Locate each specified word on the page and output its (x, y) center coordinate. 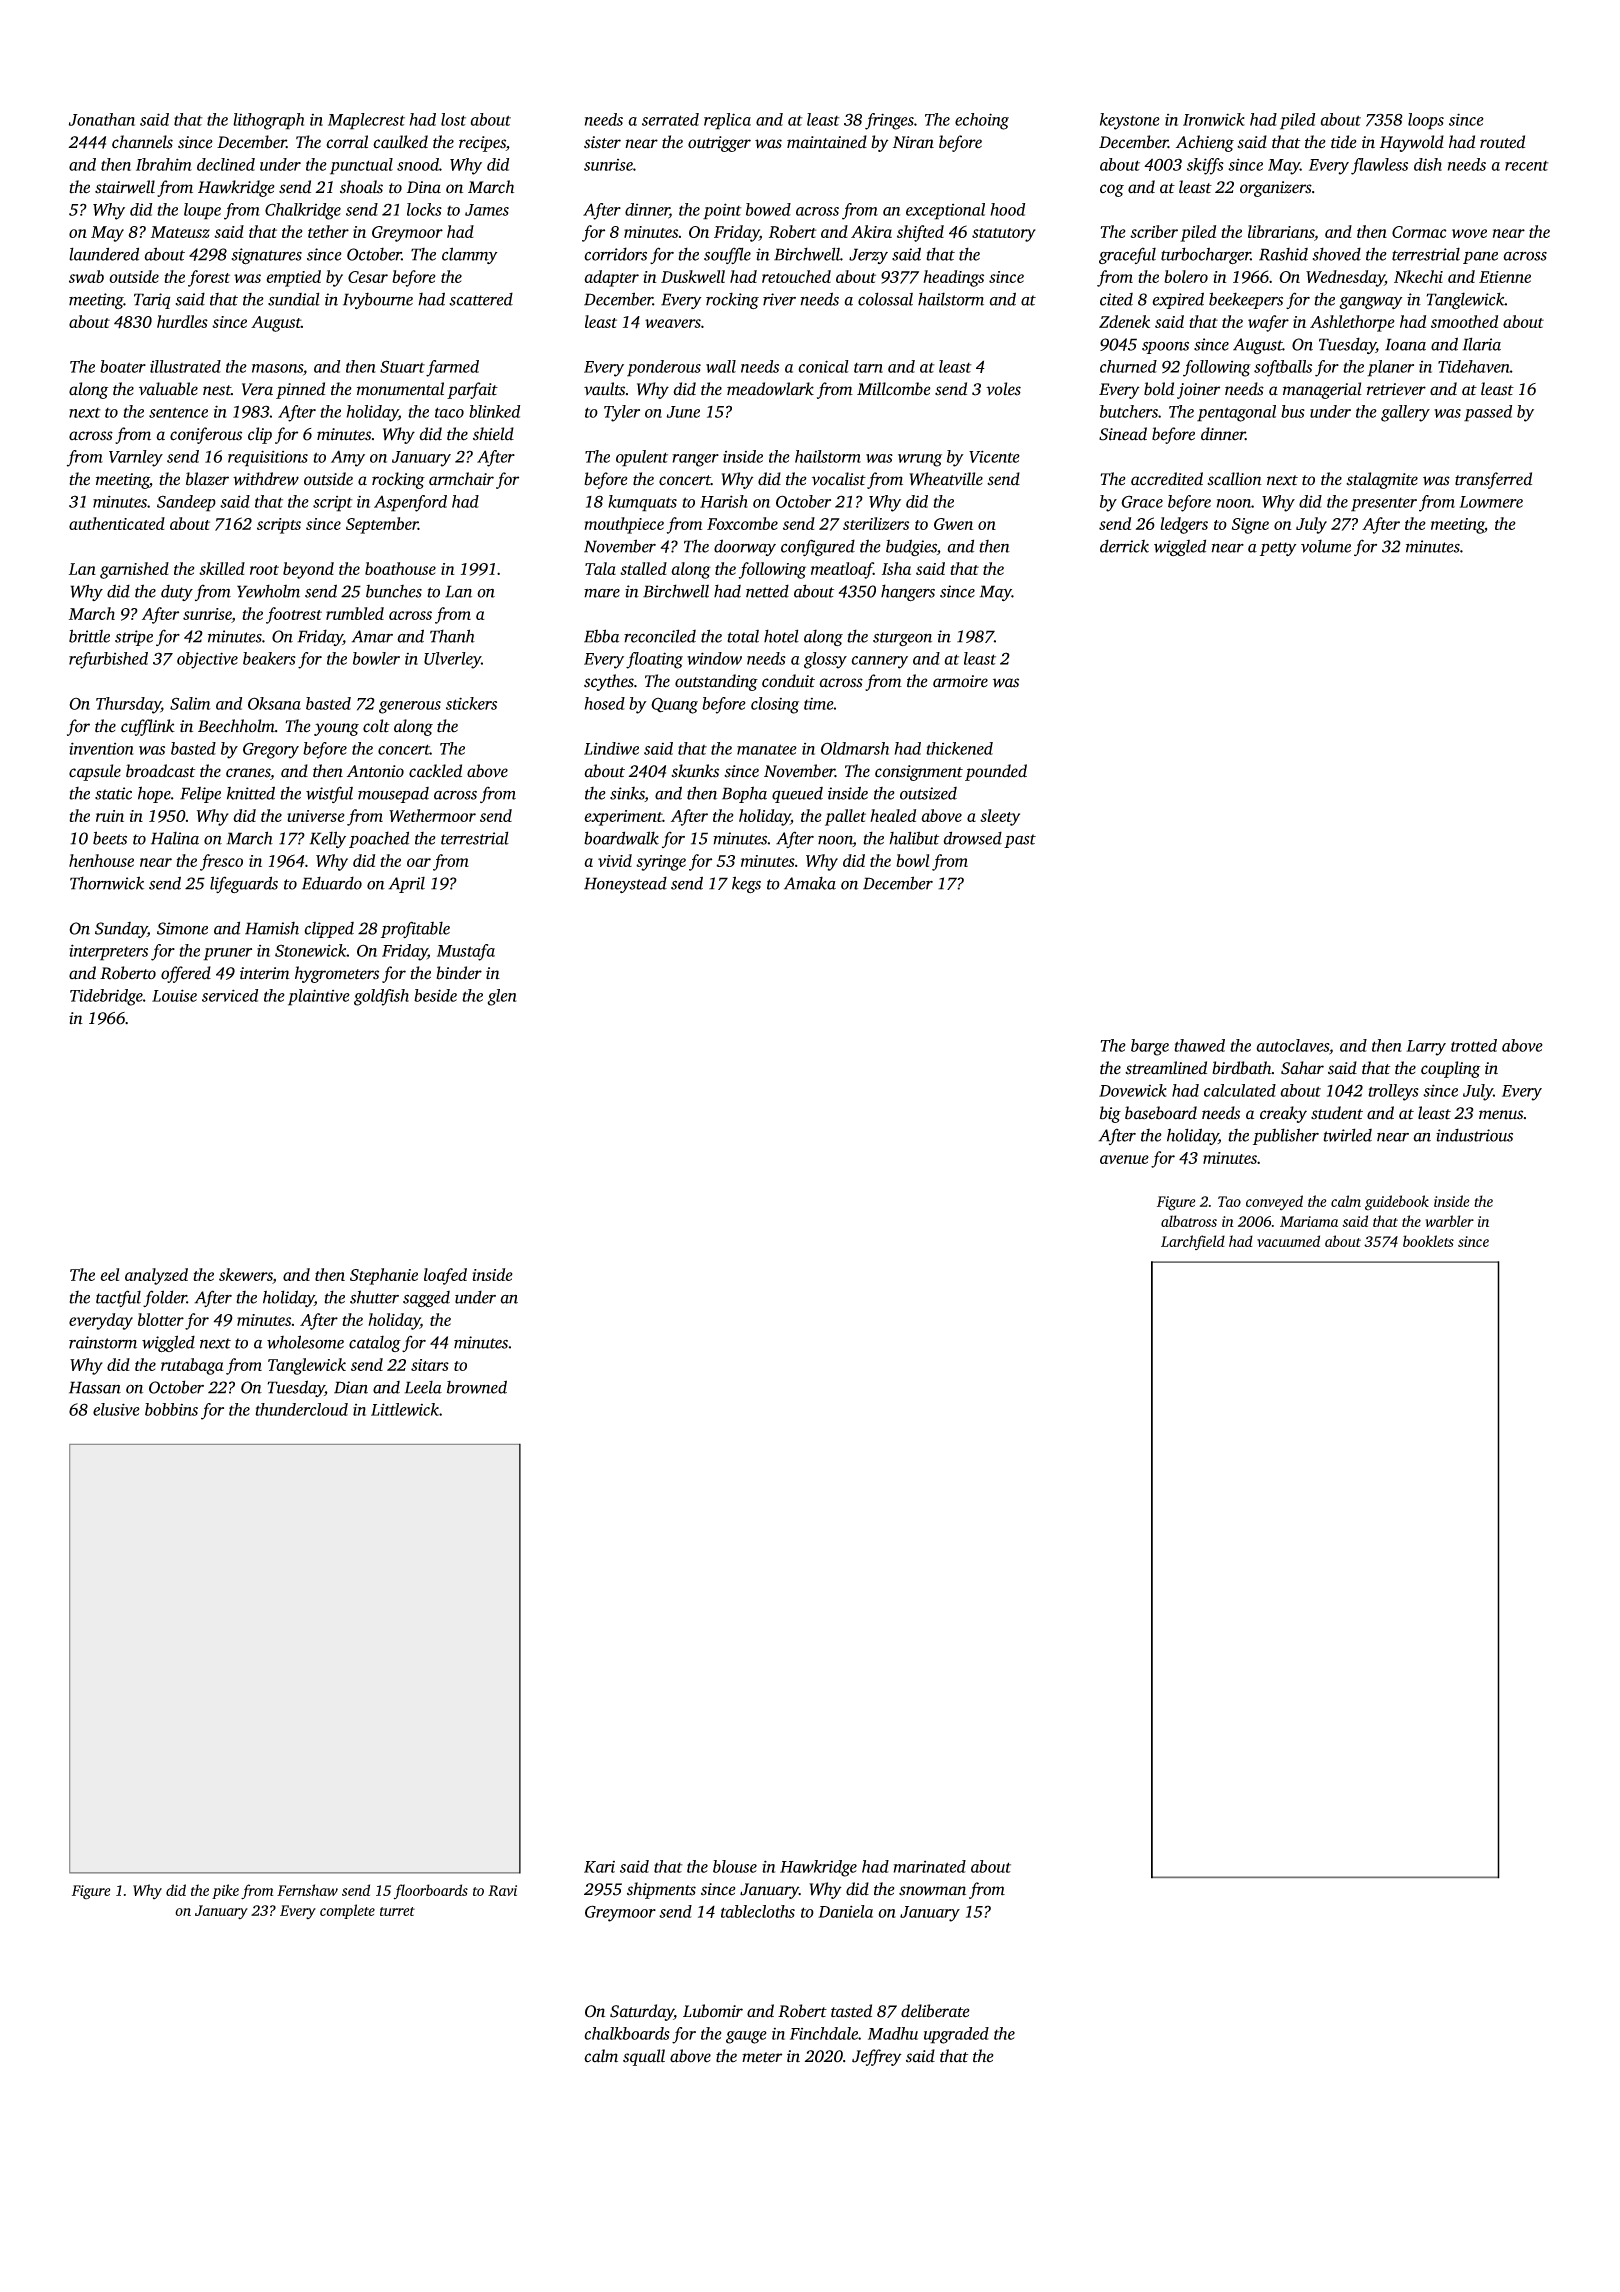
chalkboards (627, 2033)
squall (644, 2057)
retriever (1396, 389)
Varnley (136, 458)
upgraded (956, 2035)
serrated (670, 119)
